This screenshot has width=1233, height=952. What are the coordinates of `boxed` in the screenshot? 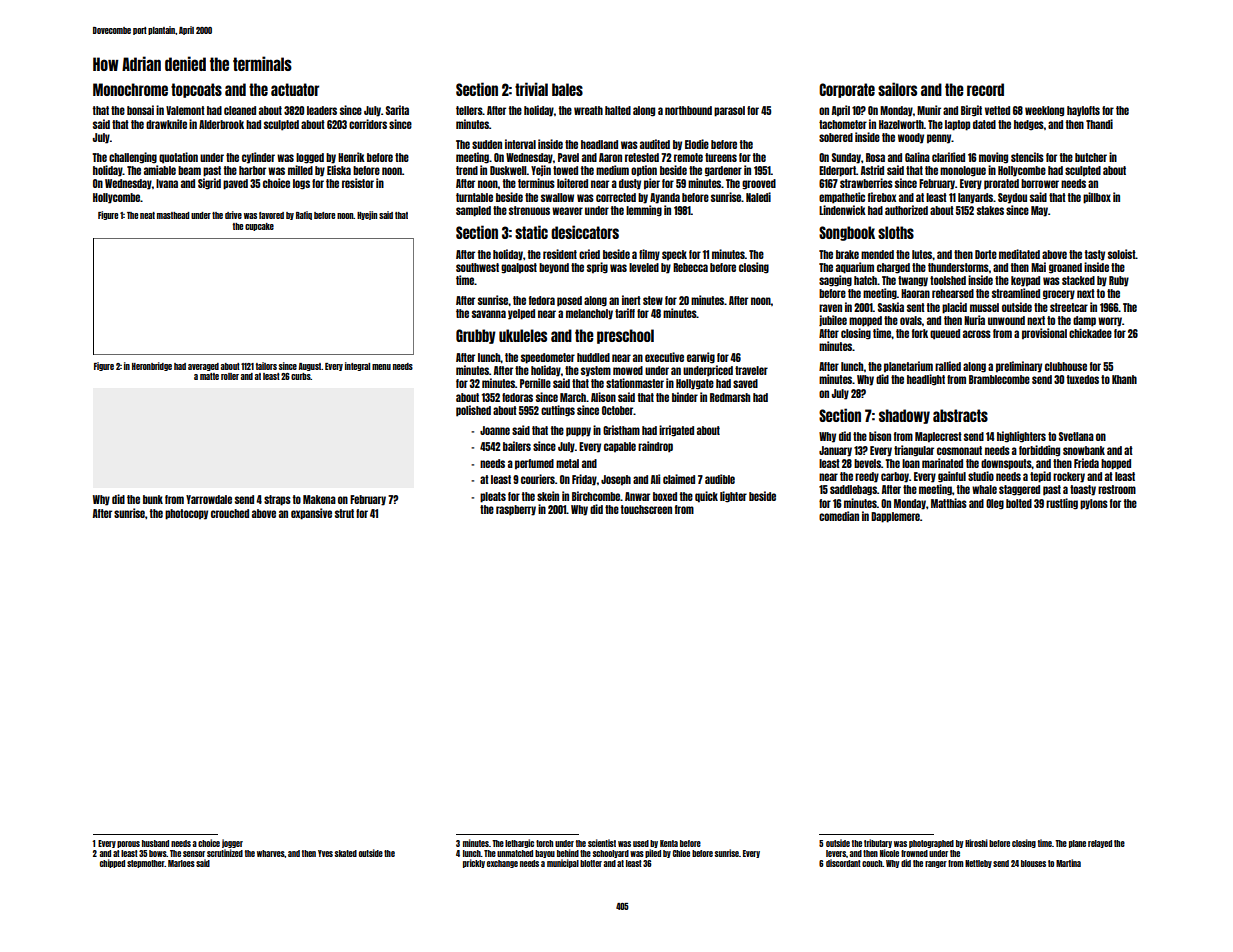 It's located at (665, 496).
